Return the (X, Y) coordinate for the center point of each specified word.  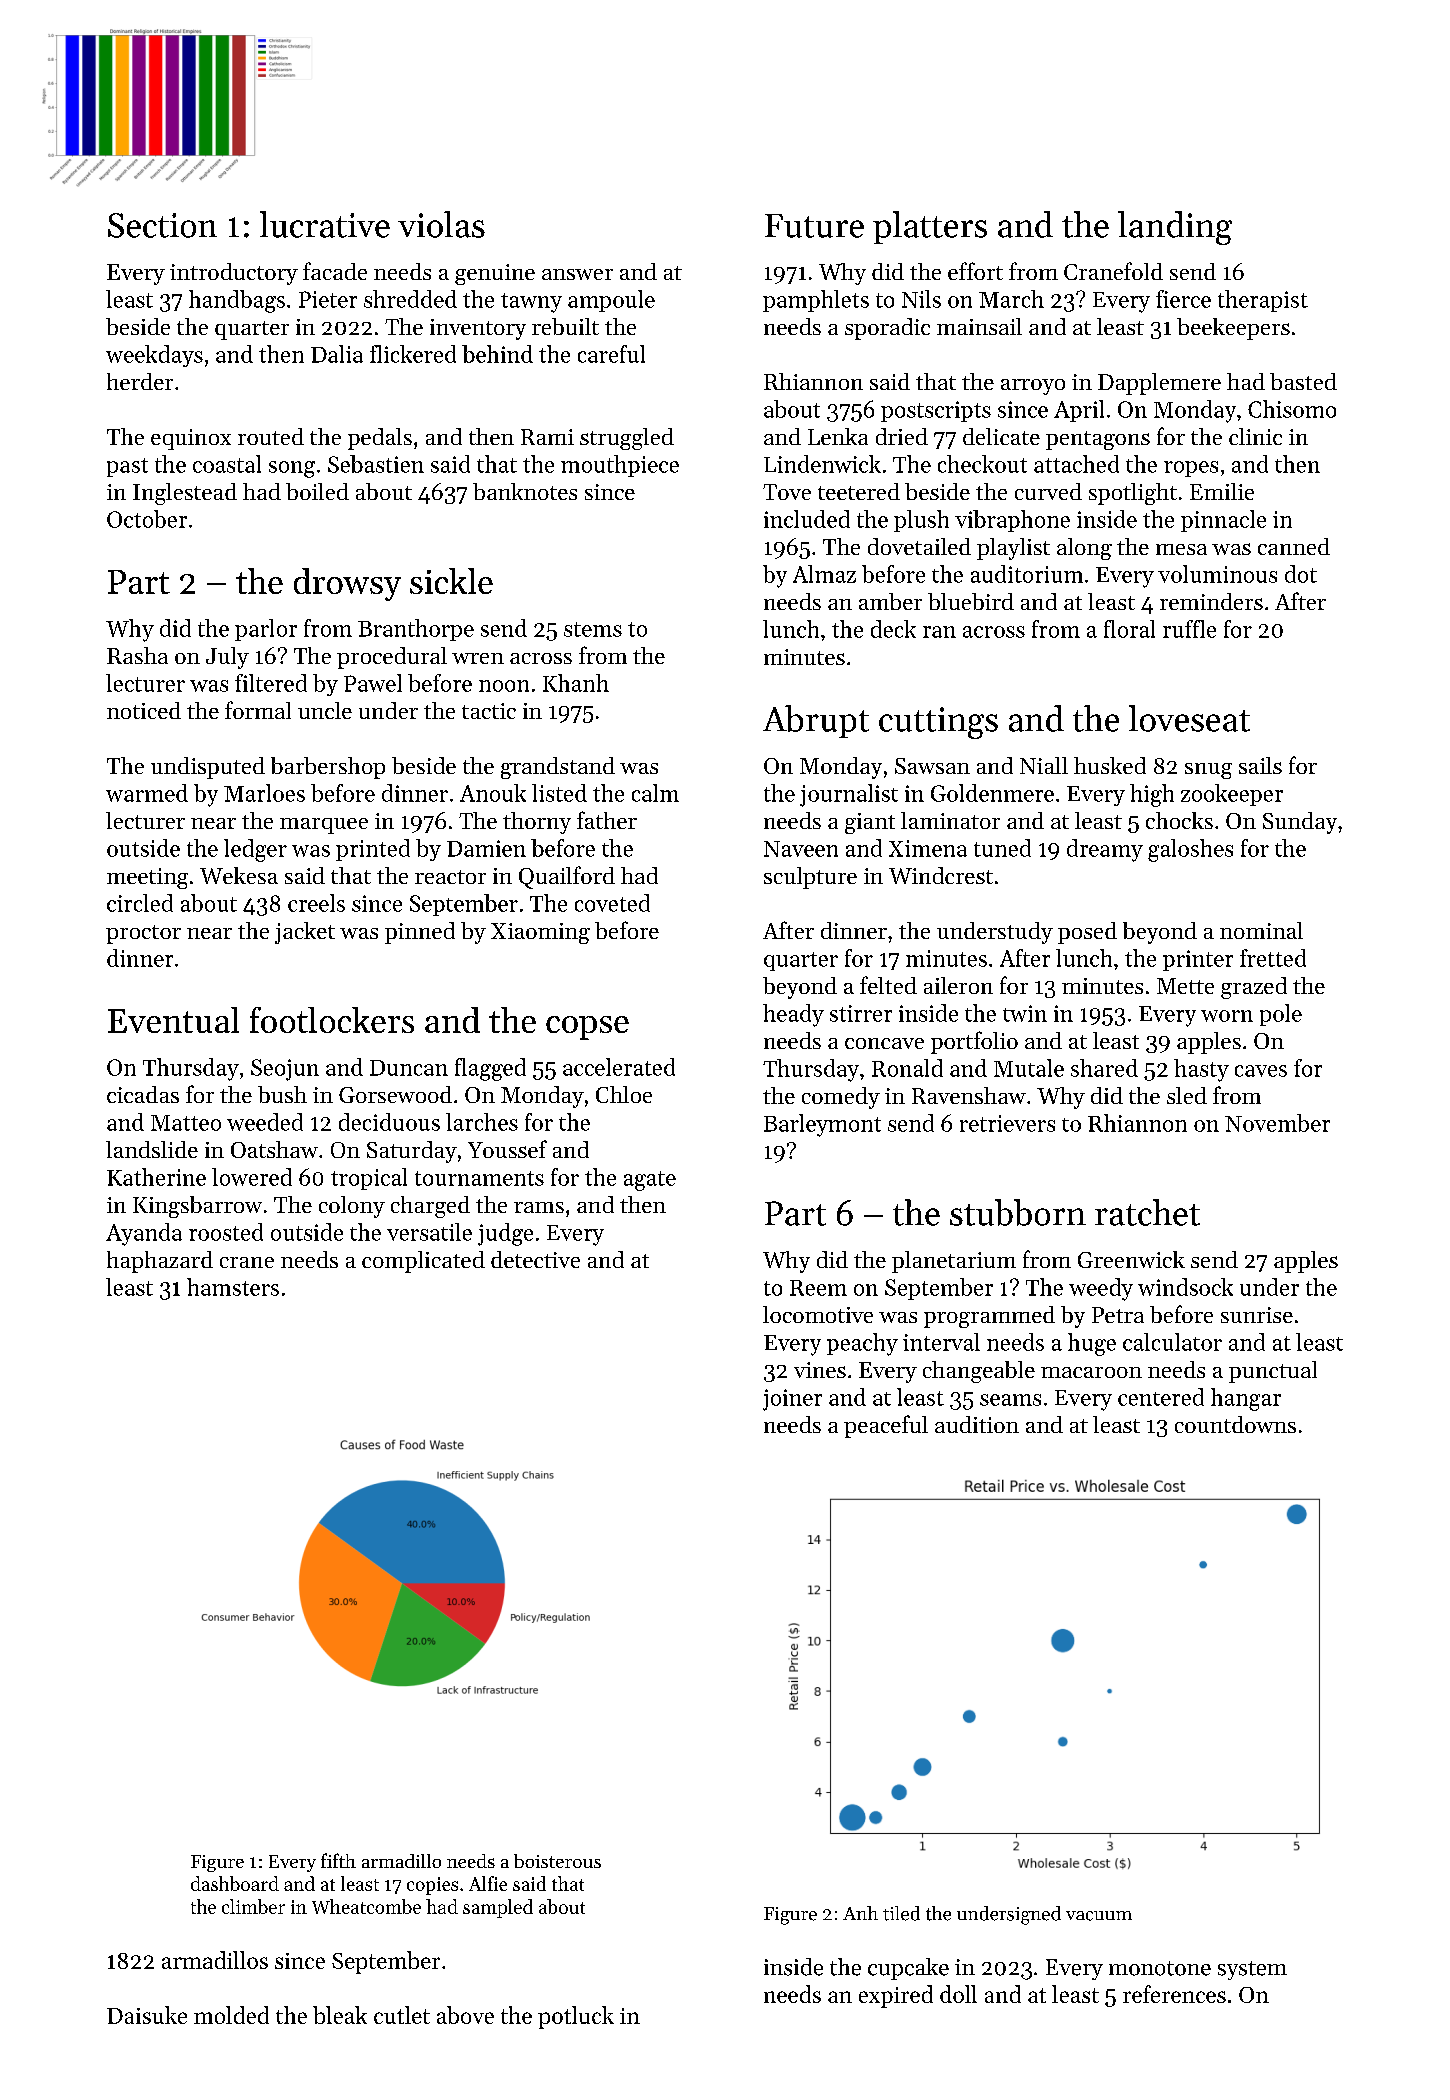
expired (896, 1996)
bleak (340, 2015)
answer (577, 274)
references (1174, 1994)
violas (441, 224)
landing (1175, 228)
